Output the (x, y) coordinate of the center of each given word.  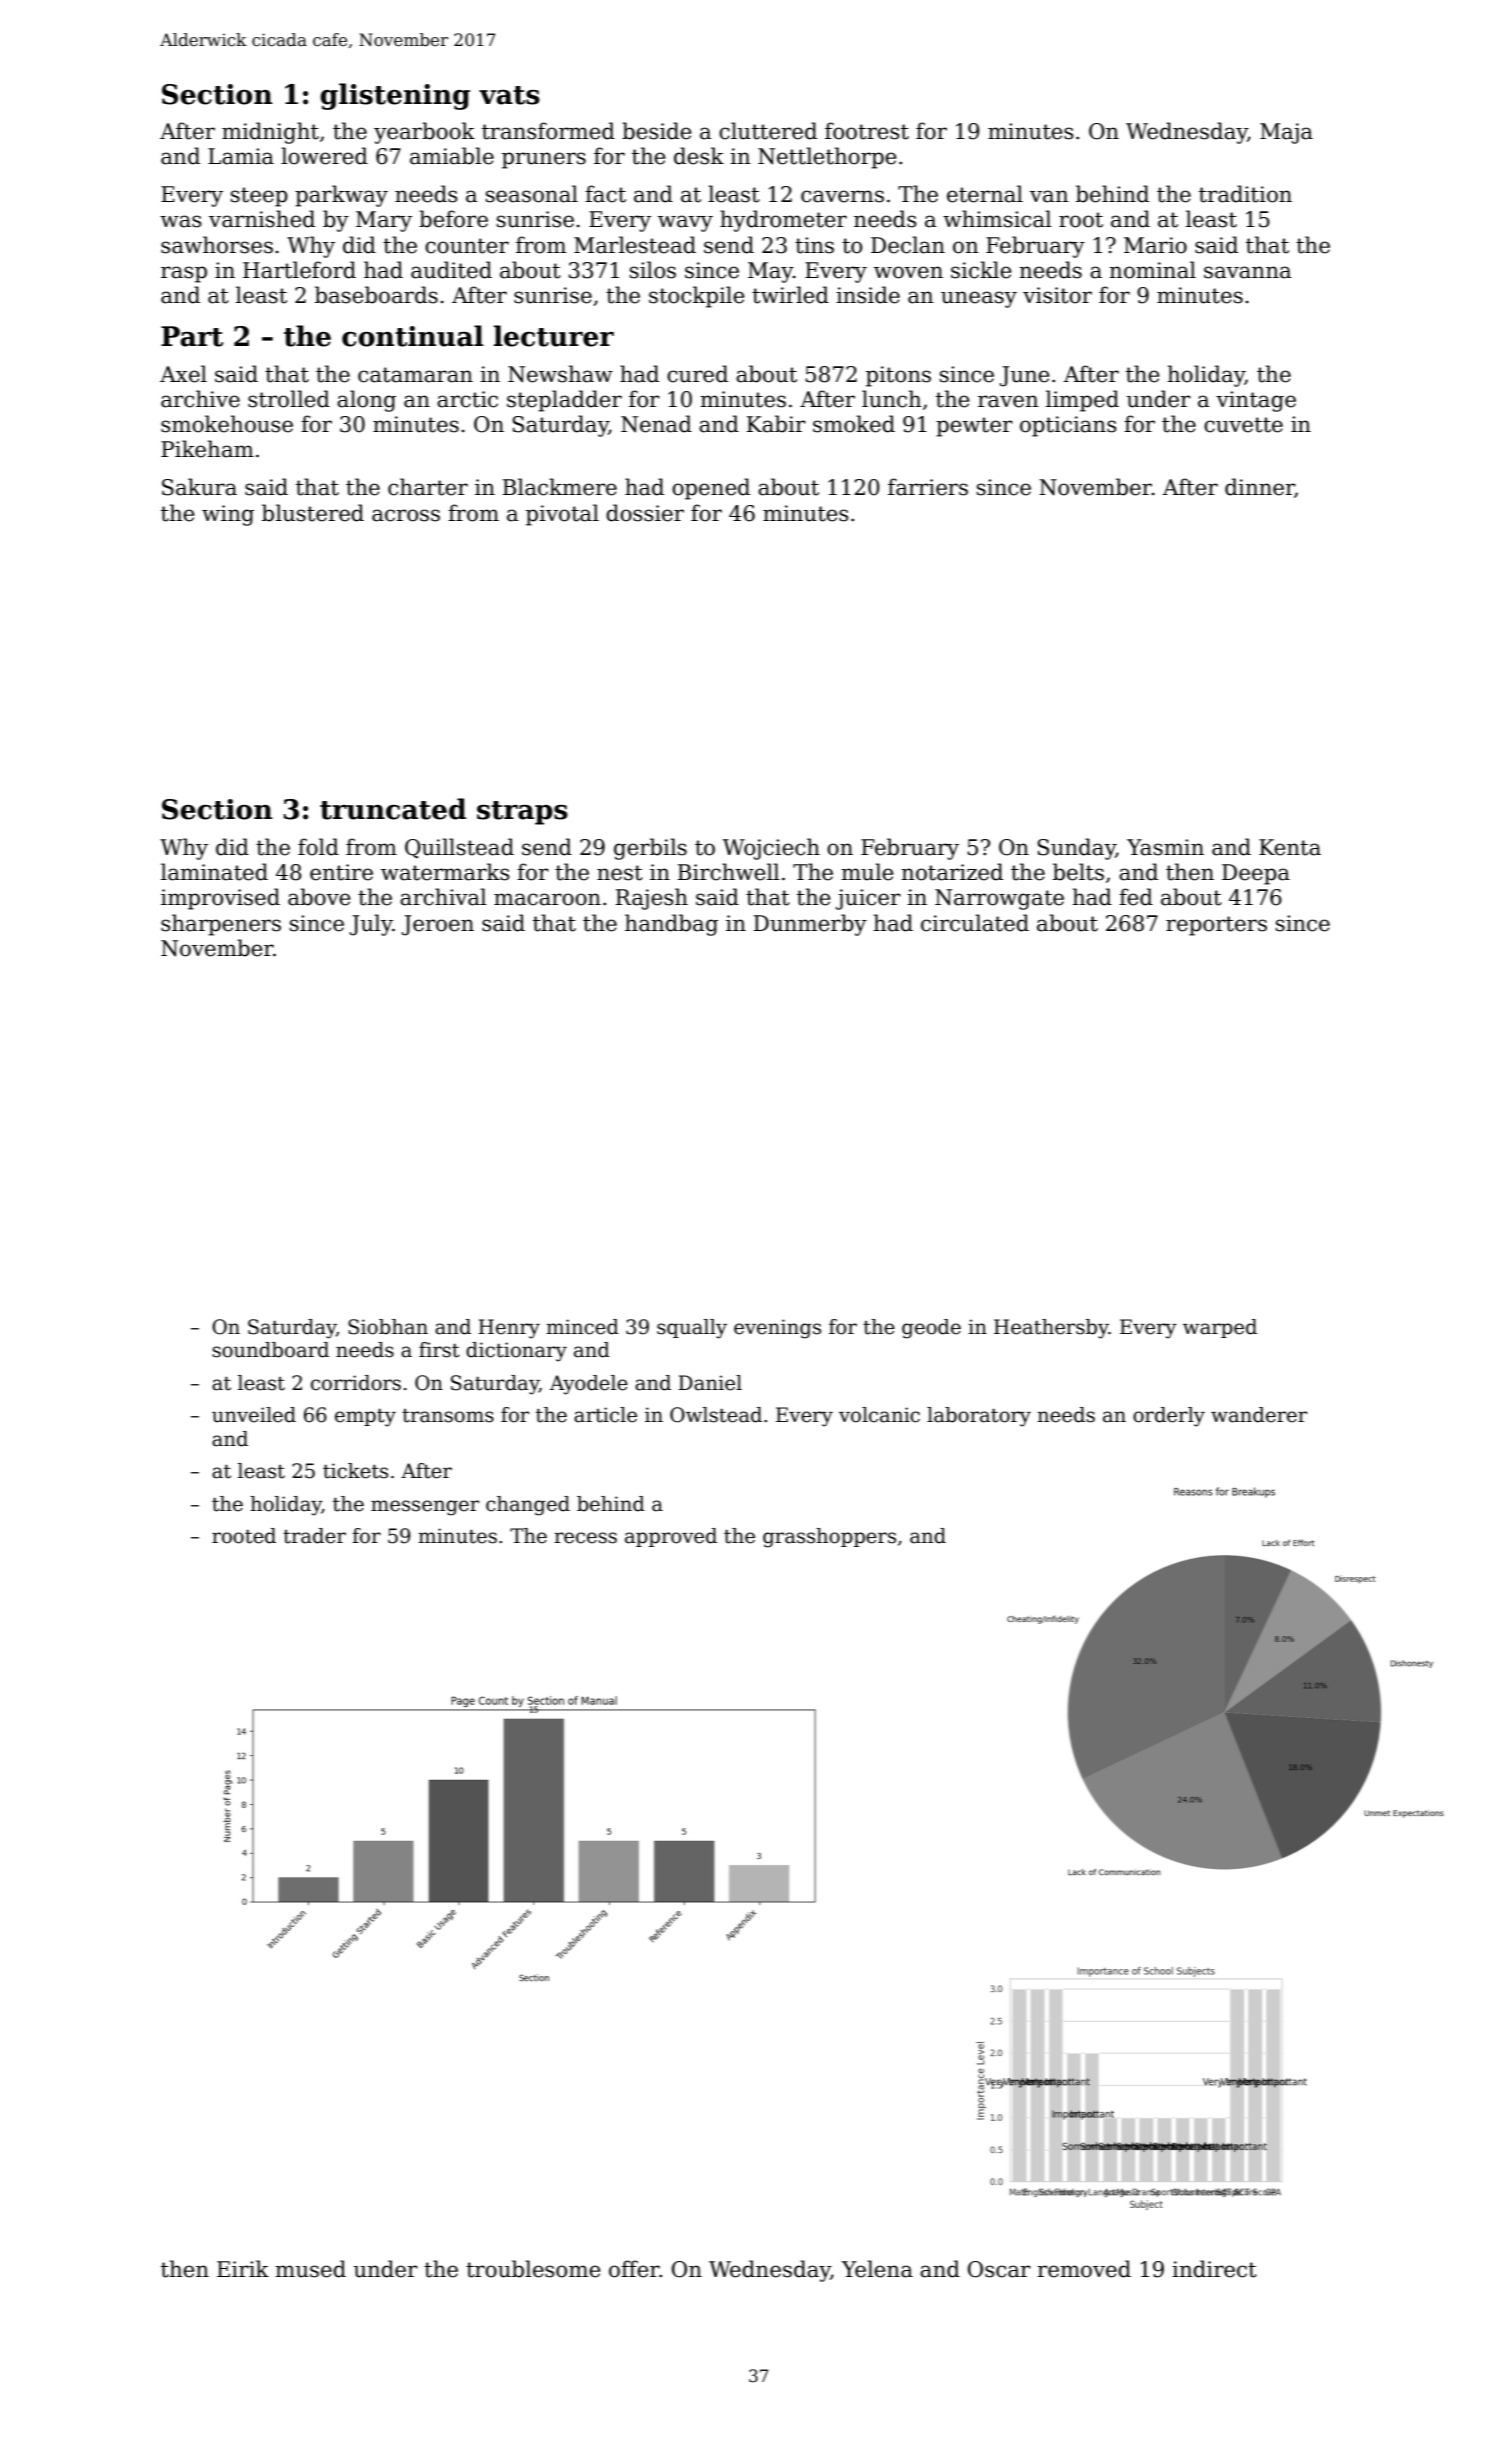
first (439, 1350)
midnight (270, 133)
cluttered (768, 131)
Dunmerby (810, 925)
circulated (975, 923)
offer (634, 2269)
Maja (1286, 133)
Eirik (243, 2268)
